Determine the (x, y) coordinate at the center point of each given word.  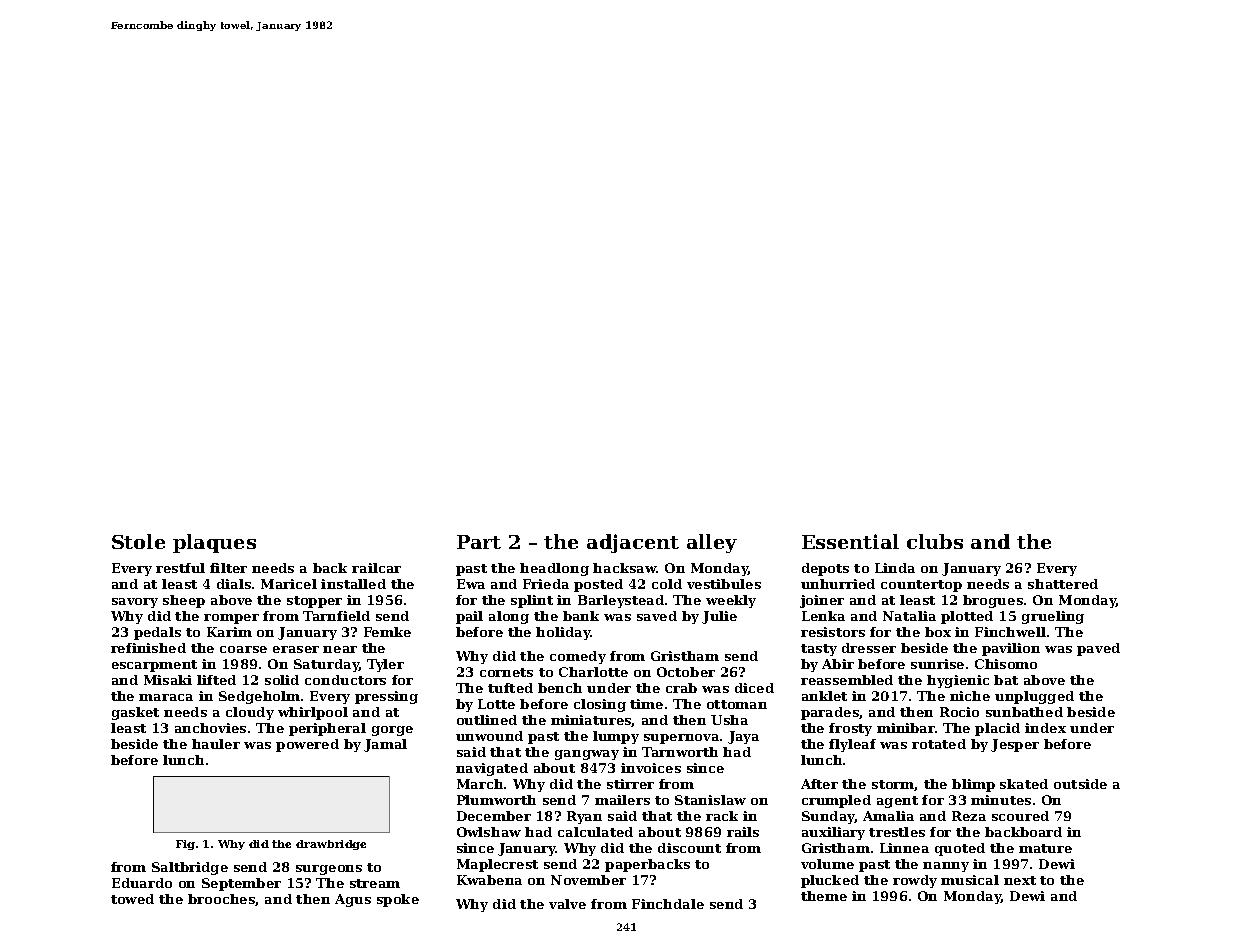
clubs (935, 541)
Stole (138, 541)
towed (132, 899)
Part (479, 542)
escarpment (154, 666)
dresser (869, 648)
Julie (719, 617)
